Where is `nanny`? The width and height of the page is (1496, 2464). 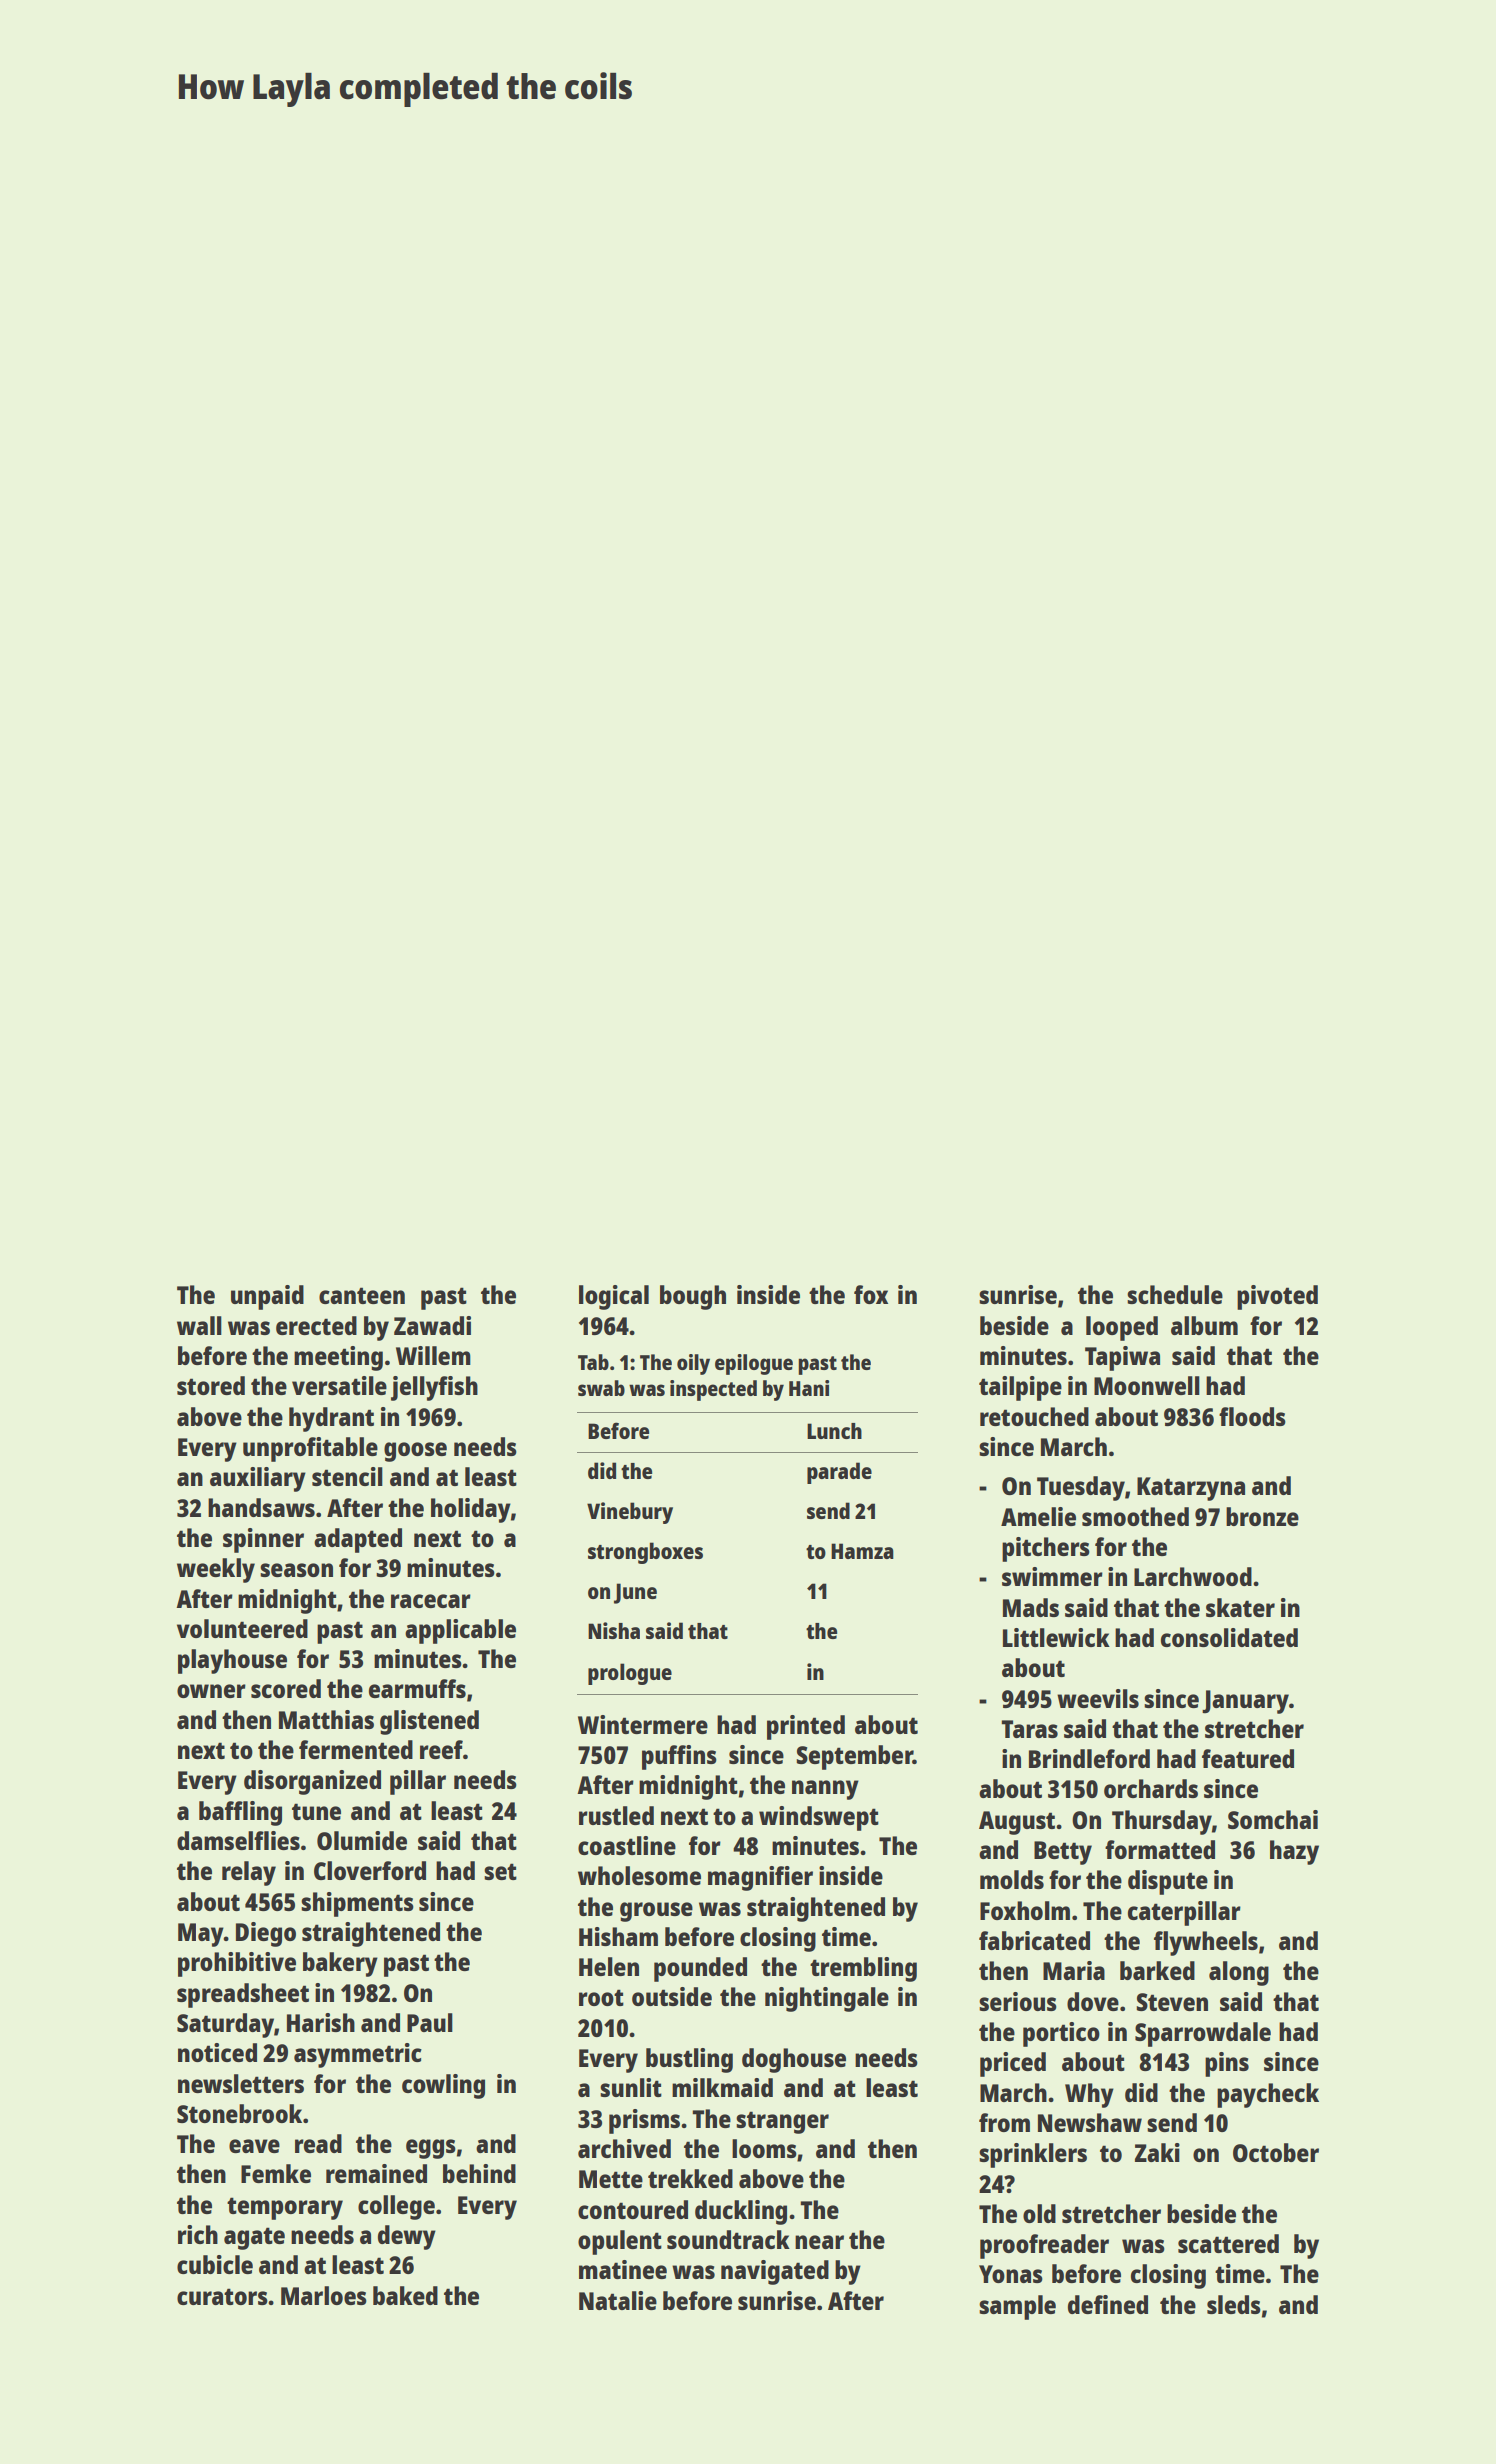 nanny is located at coordinates (825, 1790).
